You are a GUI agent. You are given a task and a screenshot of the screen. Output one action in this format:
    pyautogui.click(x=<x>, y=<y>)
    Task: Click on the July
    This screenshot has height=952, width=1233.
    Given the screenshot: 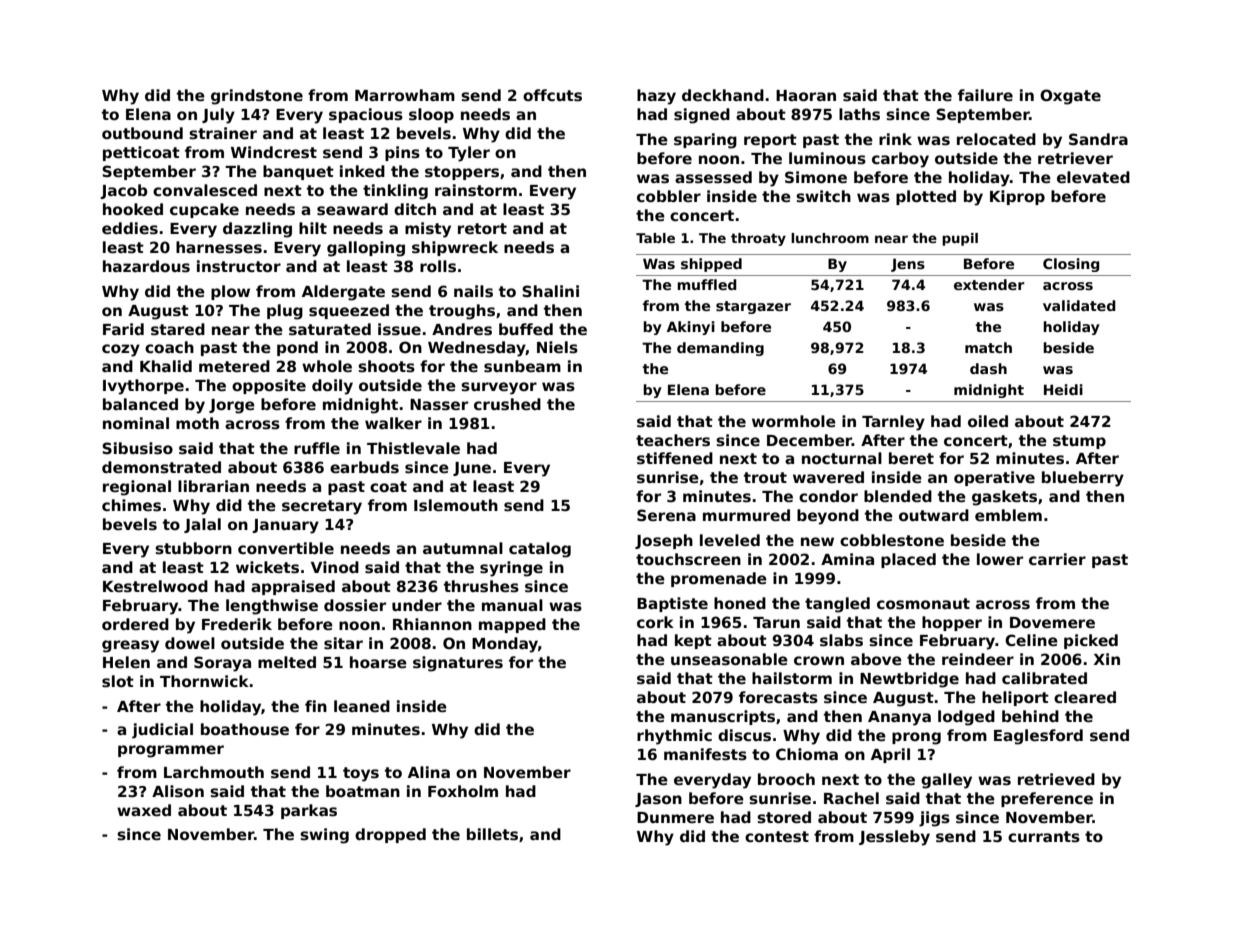 What is the action you would take?
    pyautogui.click(x=218, y=116)
